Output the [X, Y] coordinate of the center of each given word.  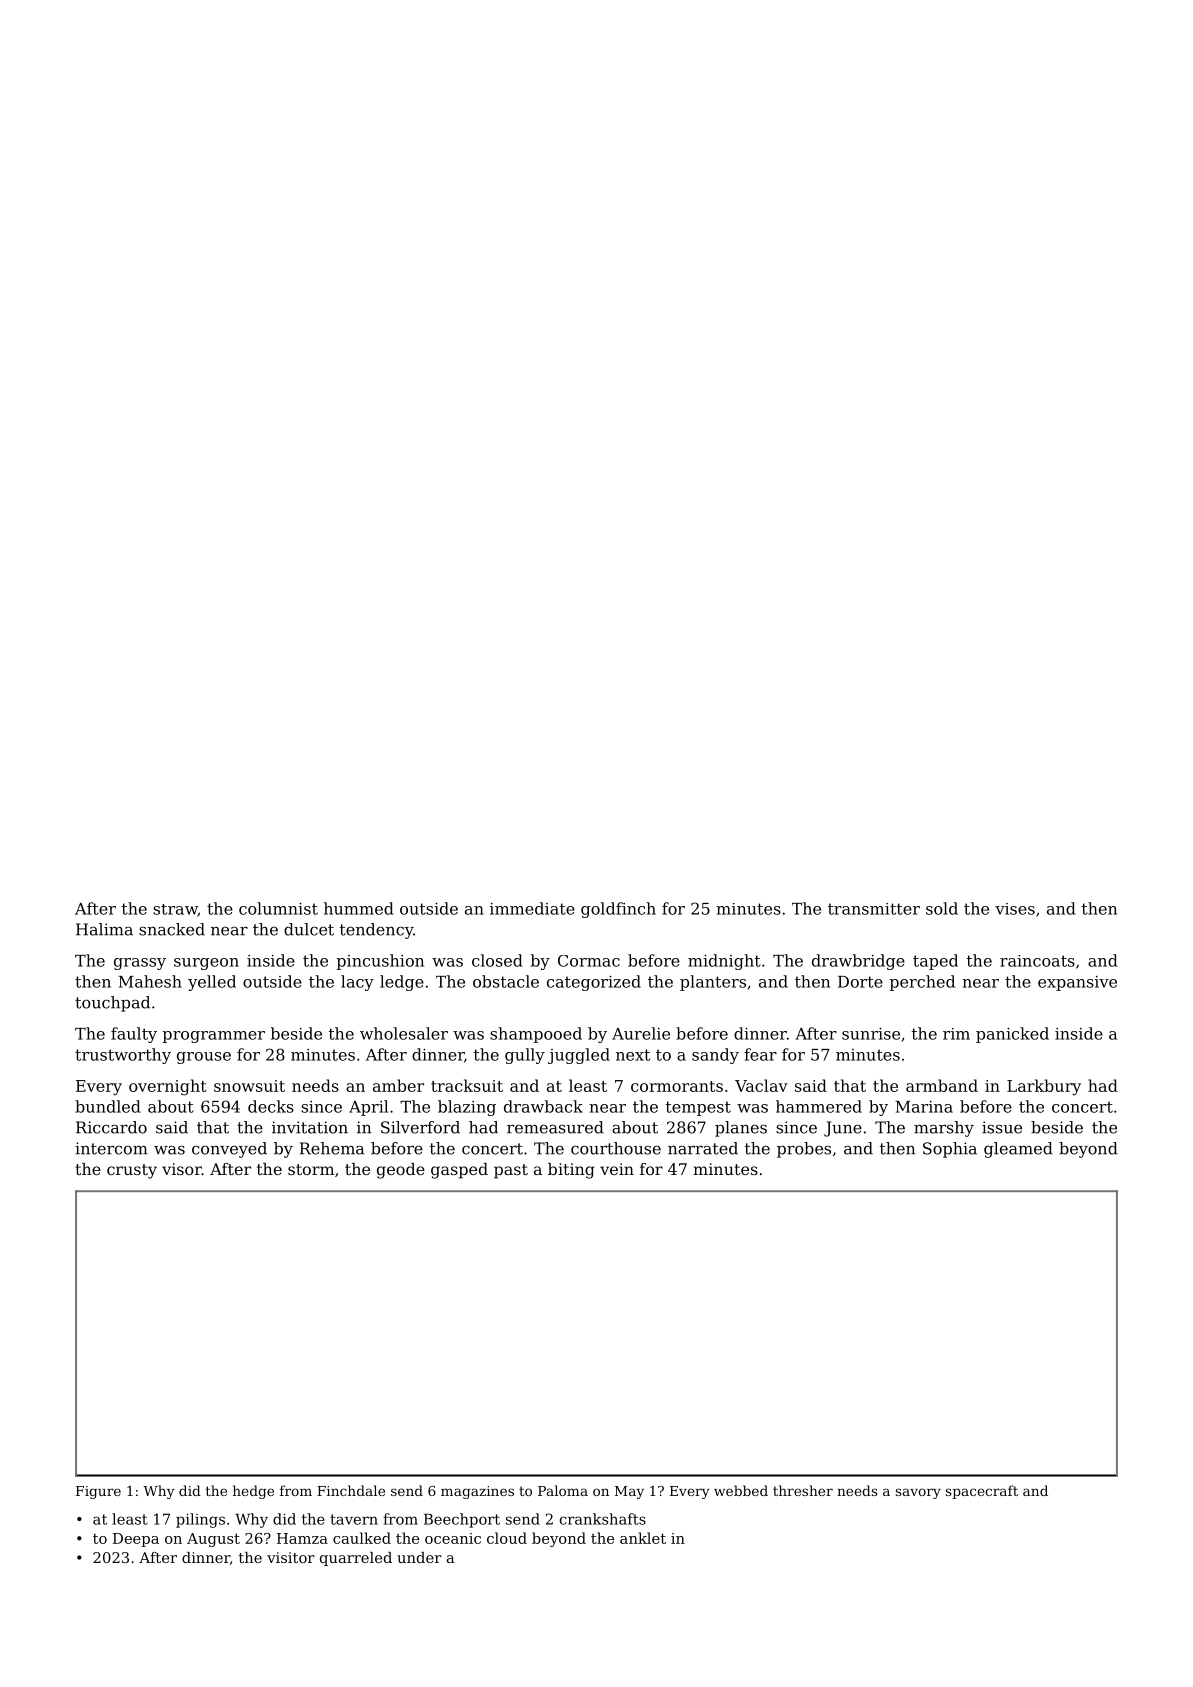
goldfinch [618, 910]
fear [760, 1054]
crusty [132, 1171]
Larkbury [1044, 1087]
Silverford [420, 1127]
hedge [253, 1492]
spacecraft [982, 1492]
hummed [359, 908]
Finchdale [351, 1490]
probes [804, 1150]
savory [918, 1493]
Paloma [563, 1490]
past [511, 1171]
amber [398, 1085]
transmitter [874, 909]
